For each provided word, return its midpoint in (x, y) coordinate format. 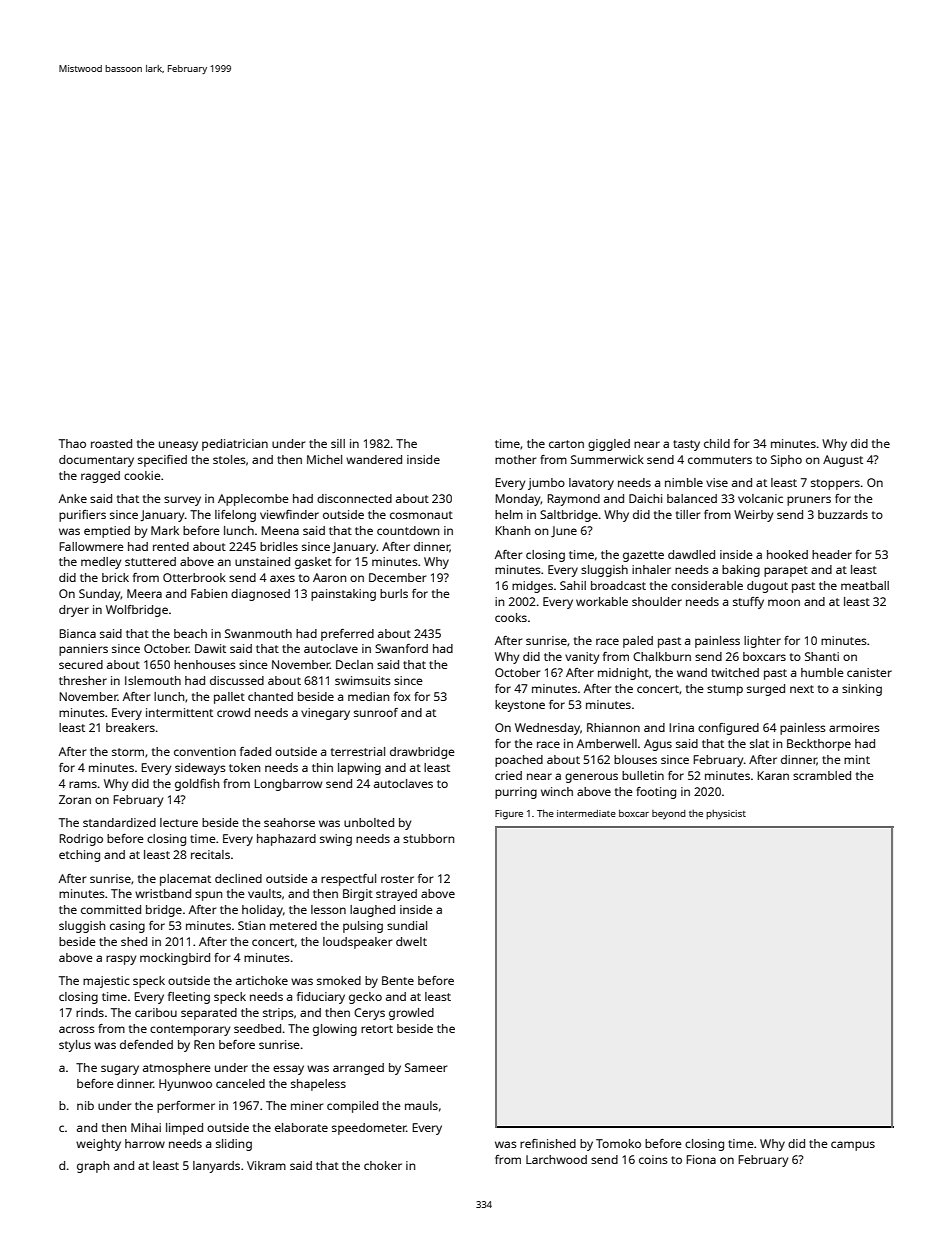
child (717, 443)
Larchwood (556, 1159)
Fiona (701, 1159)
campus (853, 1146)
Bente (398, 980)
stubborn (428, 838)
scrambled (822, 775)
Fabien (209, 593)
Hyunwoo (185, 1085)
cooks (511, 617)
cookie (142, 475)
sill (338, 443)
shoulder (657, 601)
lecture (179, 822)
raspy (121, 960)
